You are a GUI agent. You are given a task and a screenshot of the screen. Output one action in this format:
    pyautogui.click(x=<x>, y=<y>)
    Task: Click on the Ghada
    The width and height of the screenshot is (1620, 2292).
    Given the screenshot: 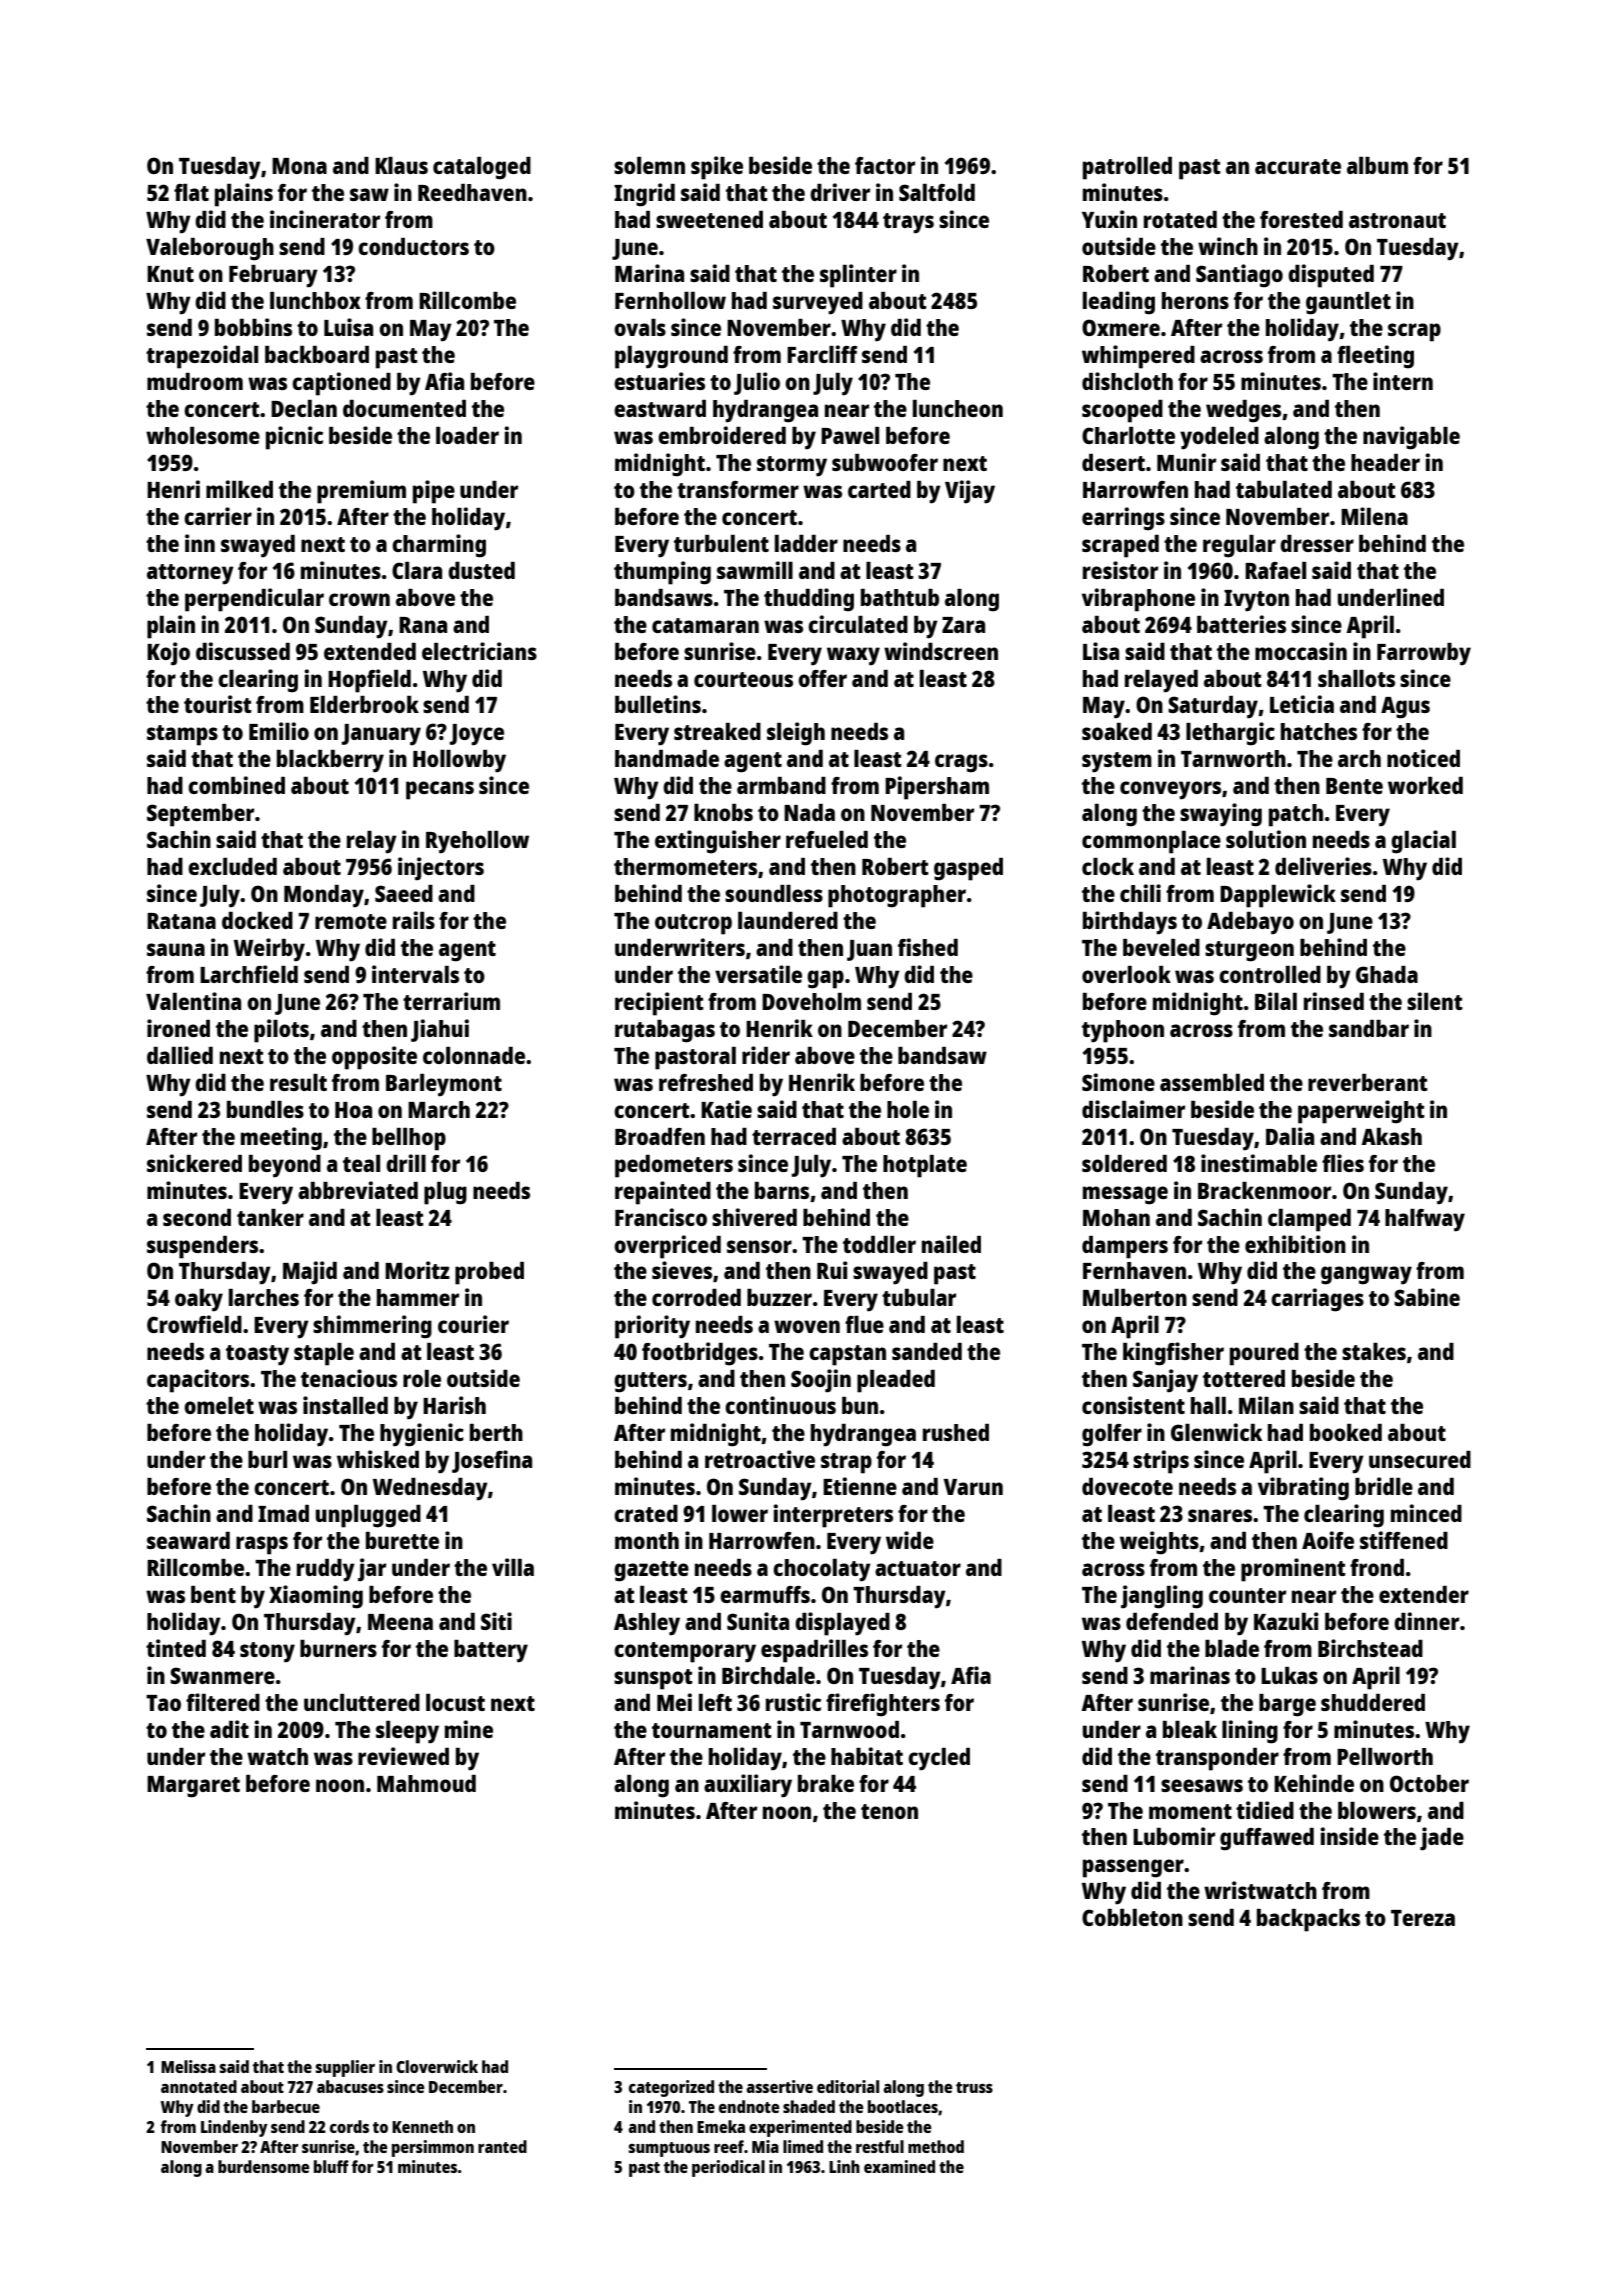 What is the action you would take?
    pyautogui.click(x=1387, y=974)
